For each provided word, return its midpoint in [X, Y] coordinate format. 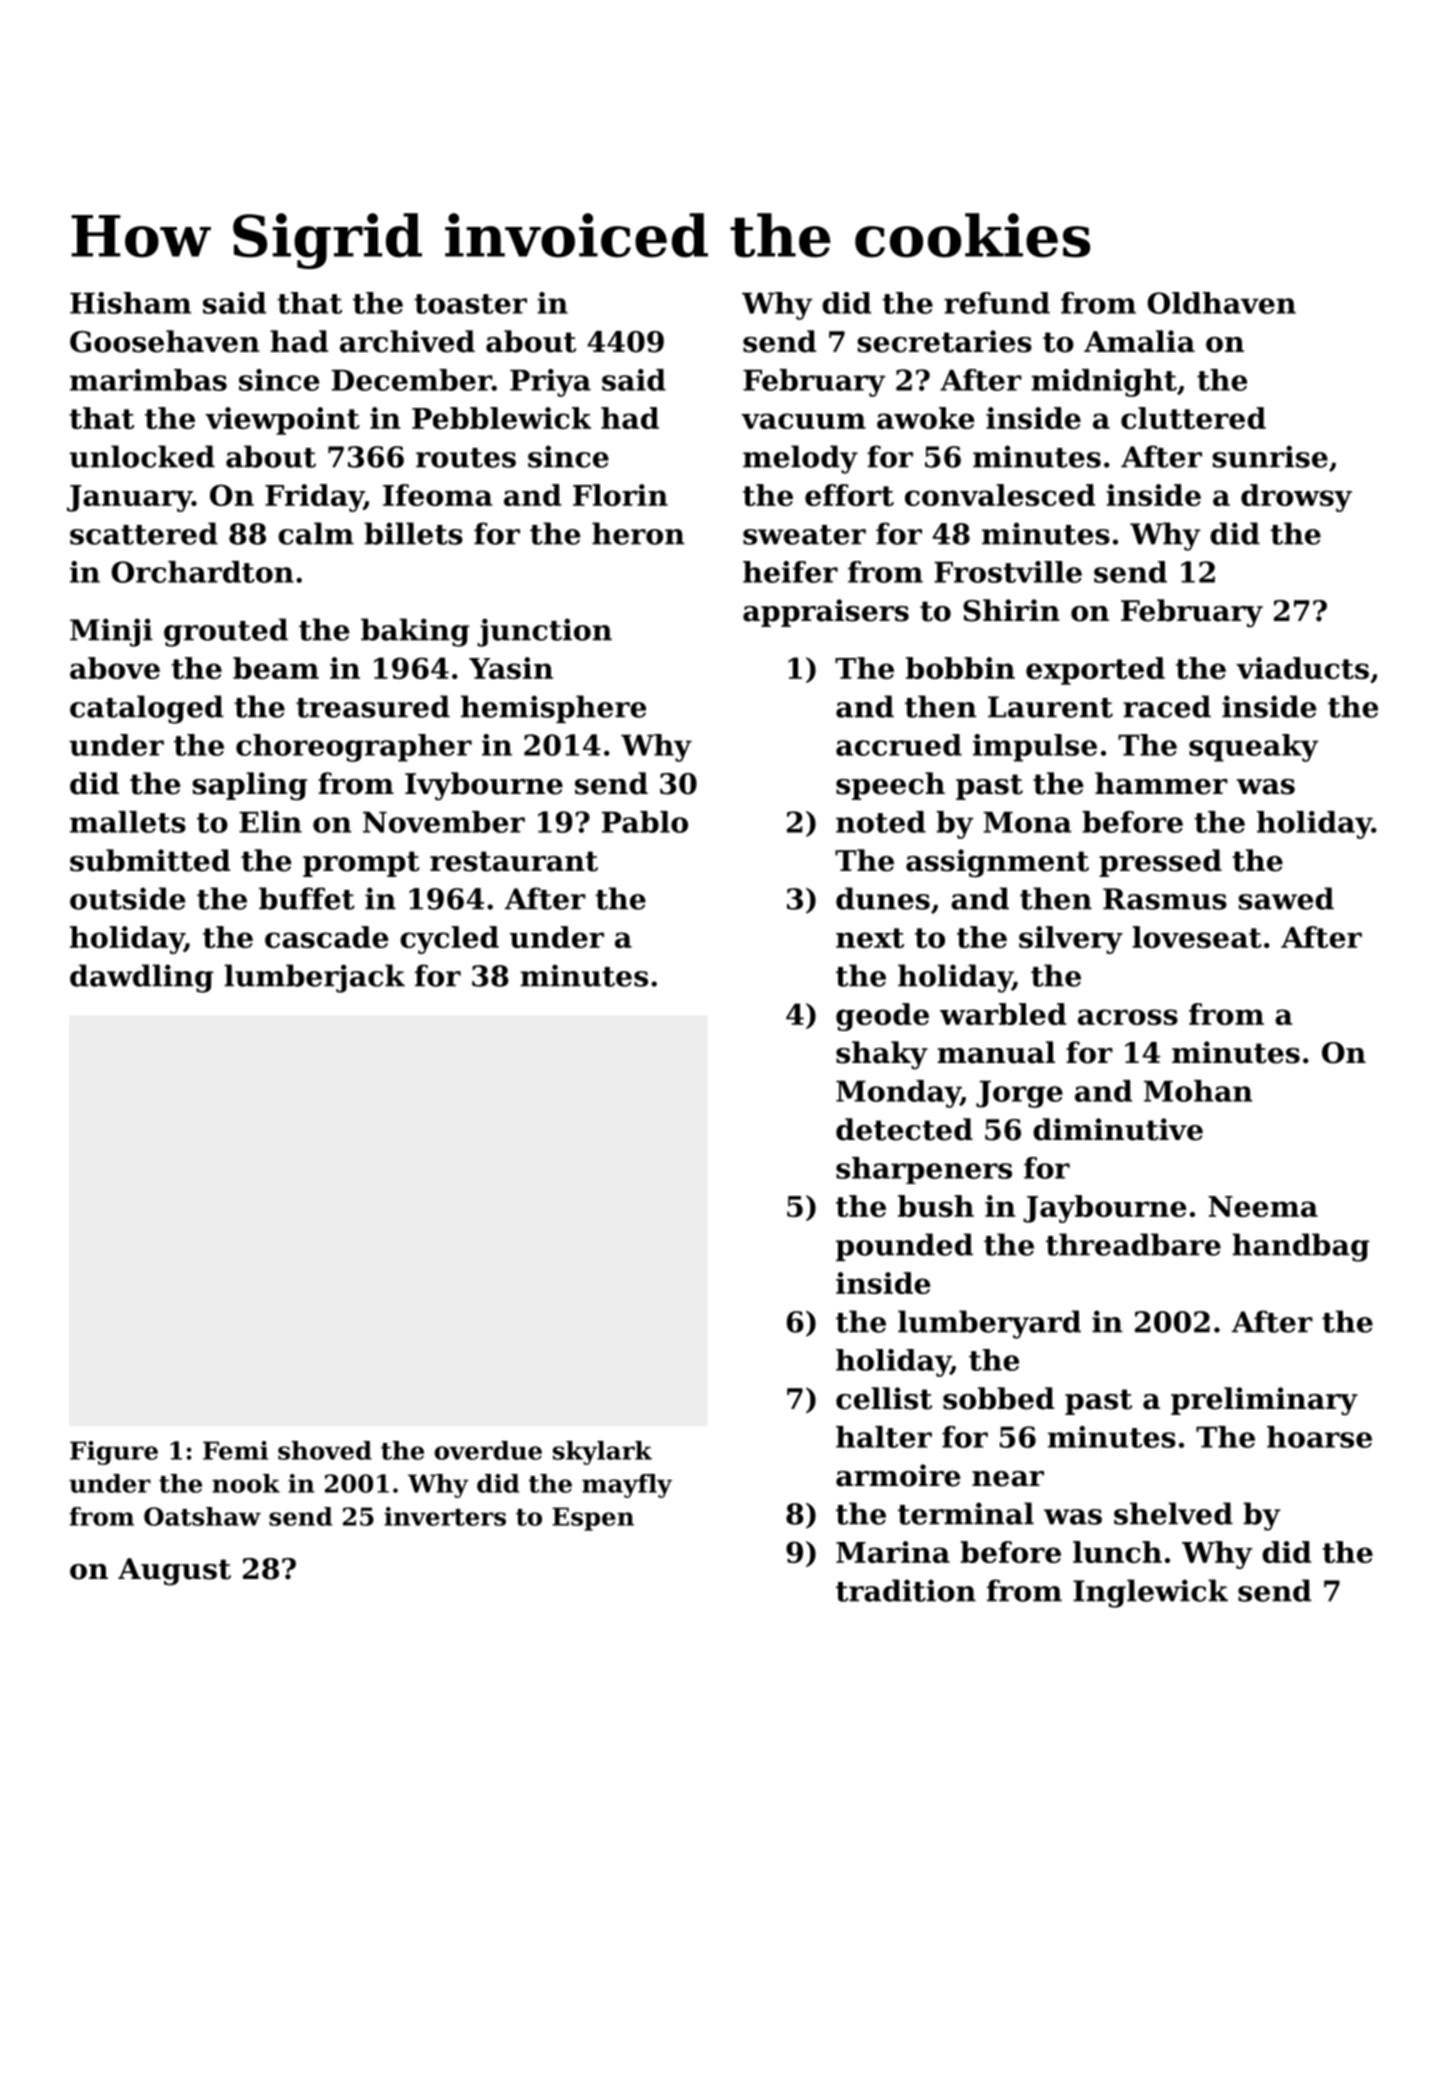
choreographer [354, 748]
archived [407, 341]
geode [882, 1017]
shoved [325, 1450]
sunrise [1270, 456]
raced [1167, 706]
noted [881, 822]
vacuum [803, 421]
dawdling [141, 978]
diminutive [1118, 1129]
